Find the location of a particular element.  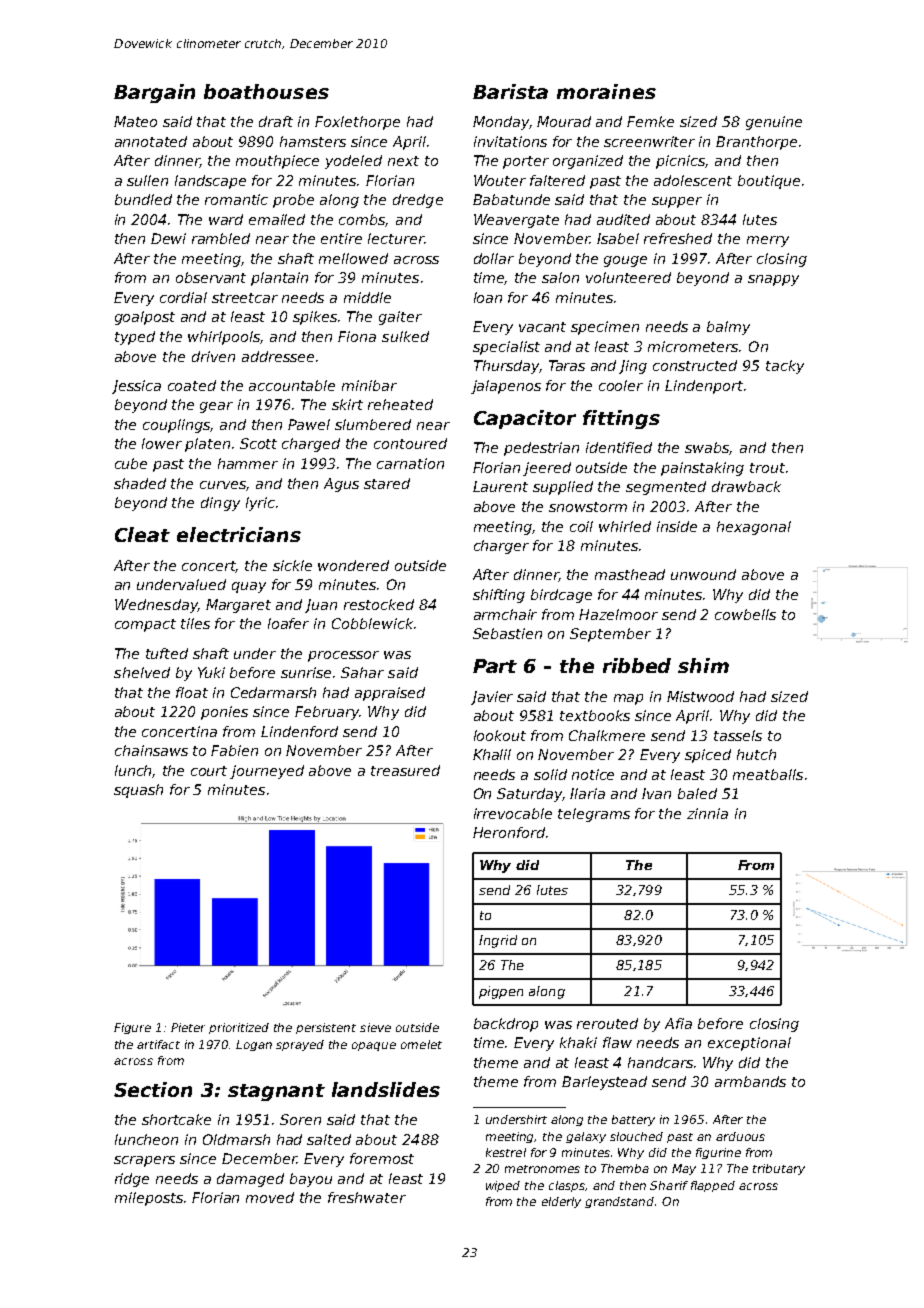

persistent is located at coordinates (326, 1028).
